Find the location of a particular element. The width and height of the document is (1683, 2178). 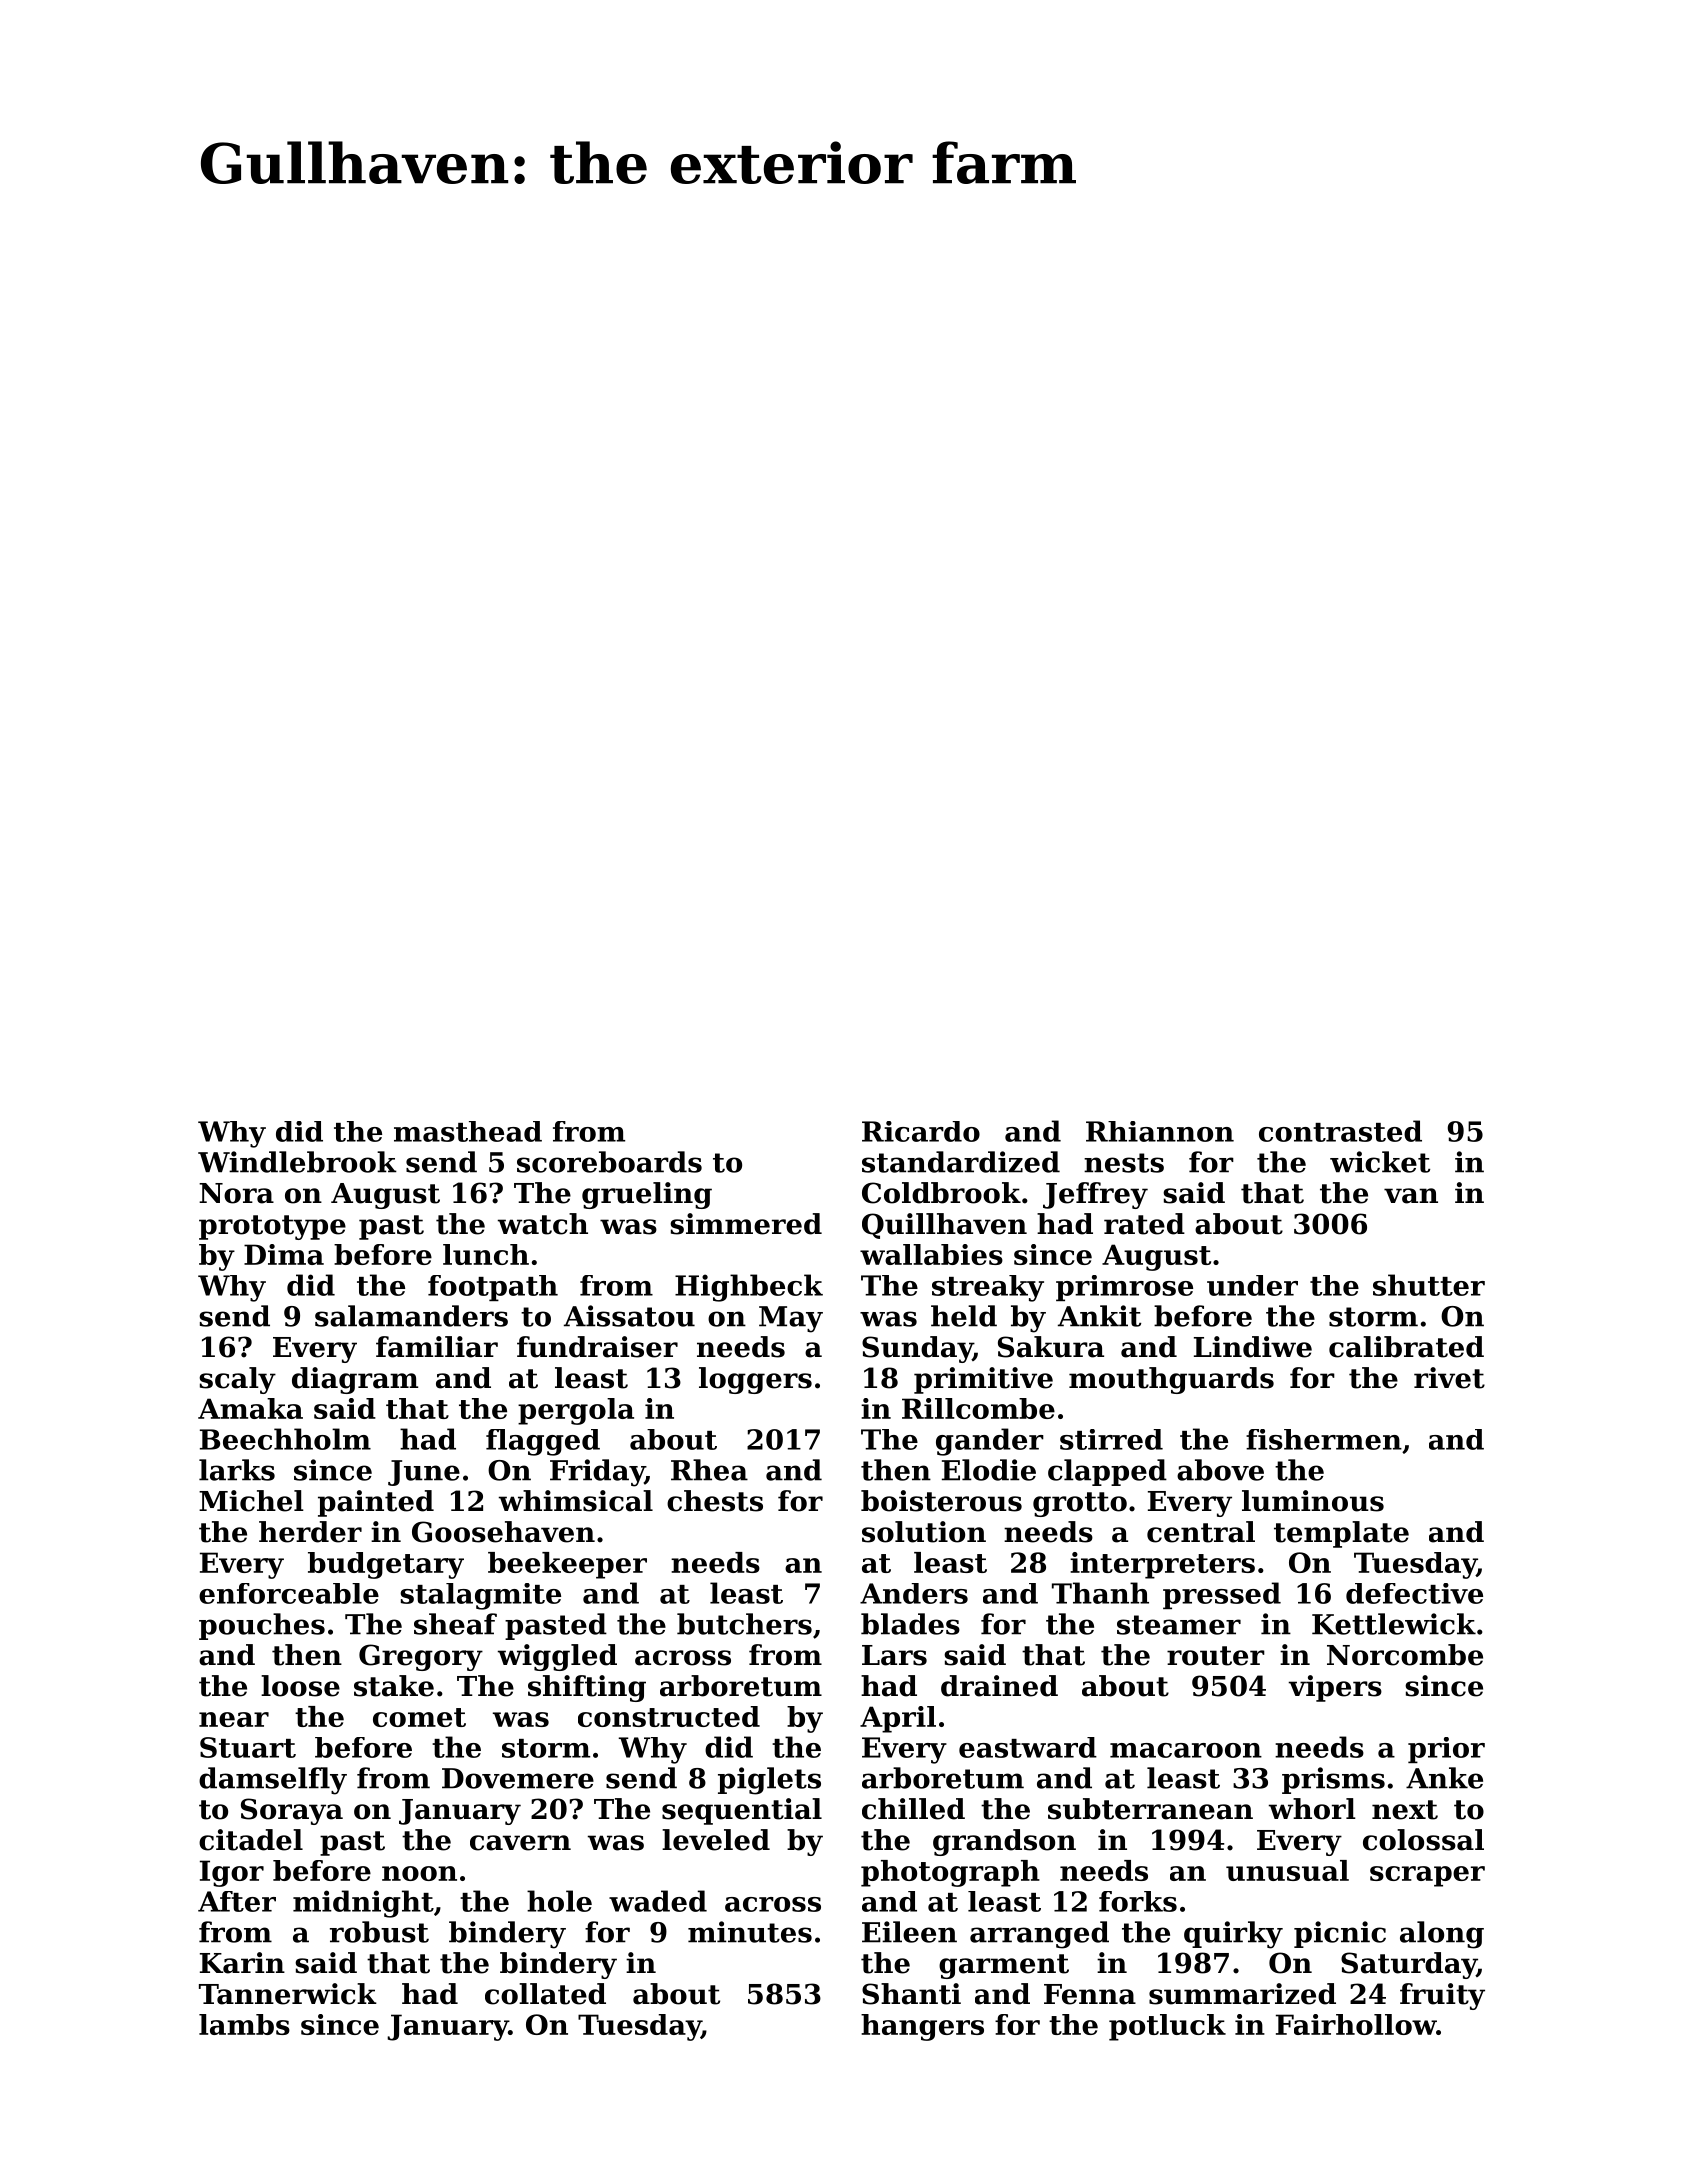

Friday is located at coordinates (597, 1473).
